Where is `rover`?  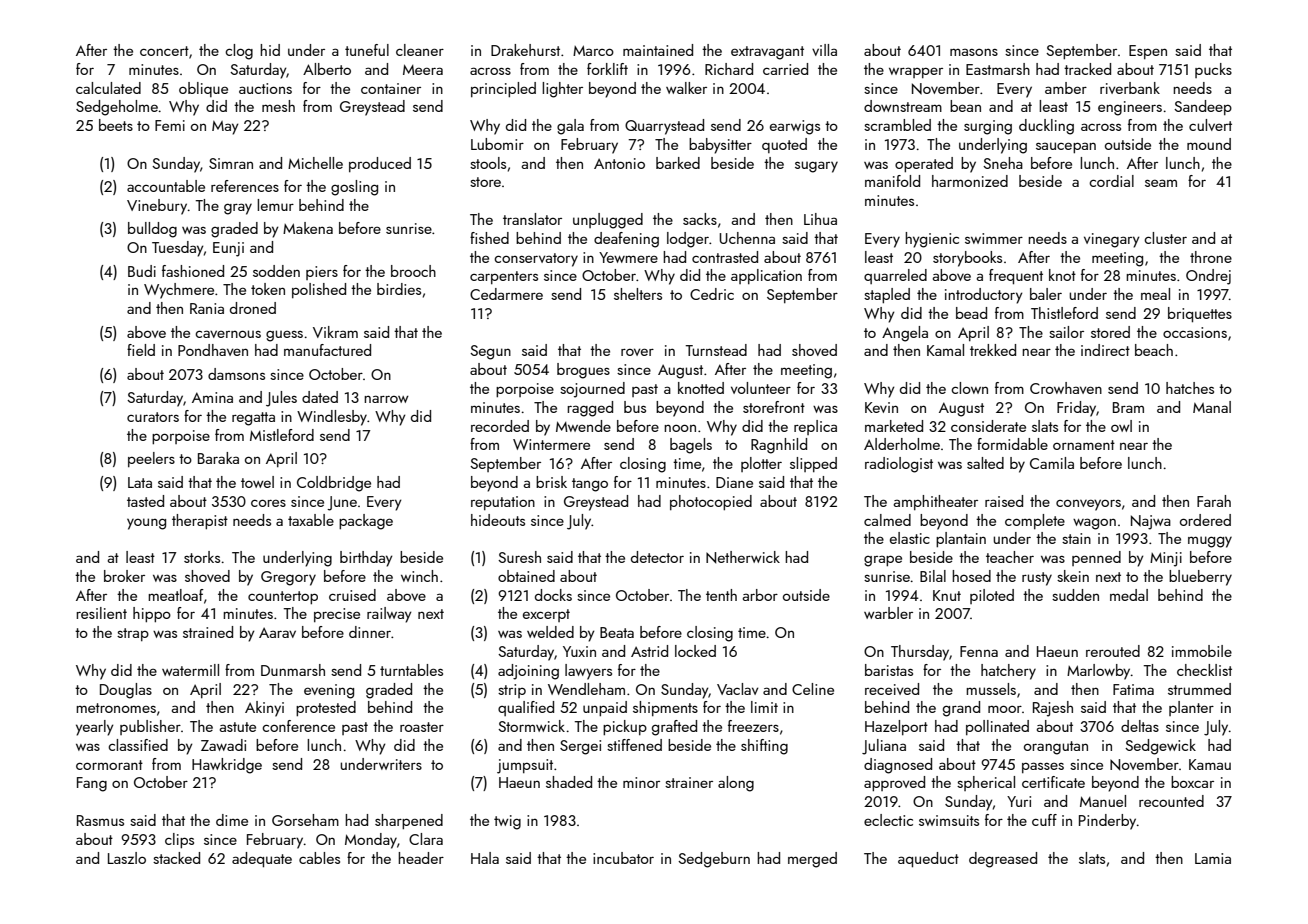 rover is located at coordinates (637, 352).
